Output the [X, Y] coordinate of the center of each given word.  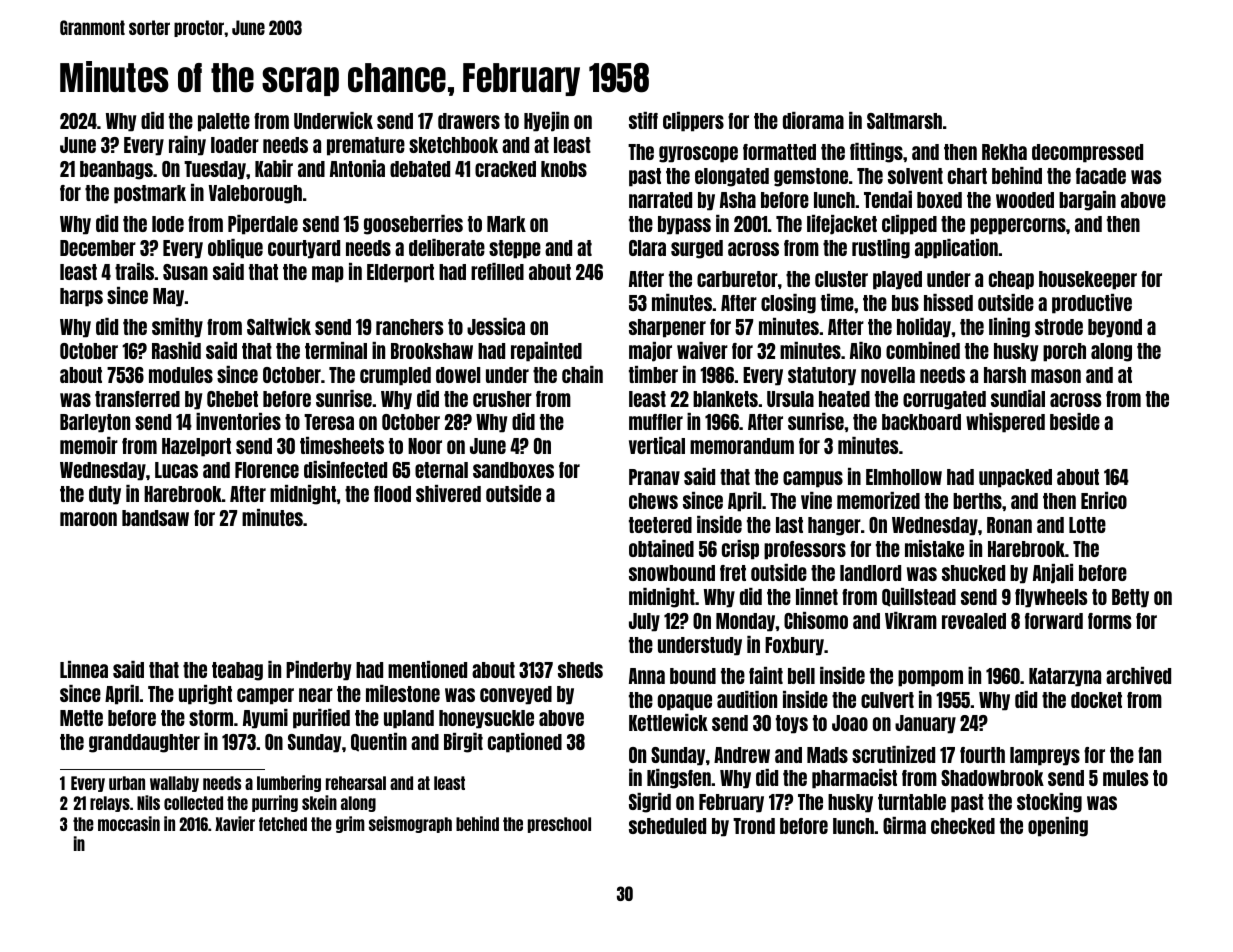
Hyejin [546, 122]
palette [224, 122]
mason [1056, 376]
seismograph [410, 824]
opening [1058, 827]
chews [653, 501]
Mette [81, 718]
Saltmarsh [904, 121]
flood [392, 494]
